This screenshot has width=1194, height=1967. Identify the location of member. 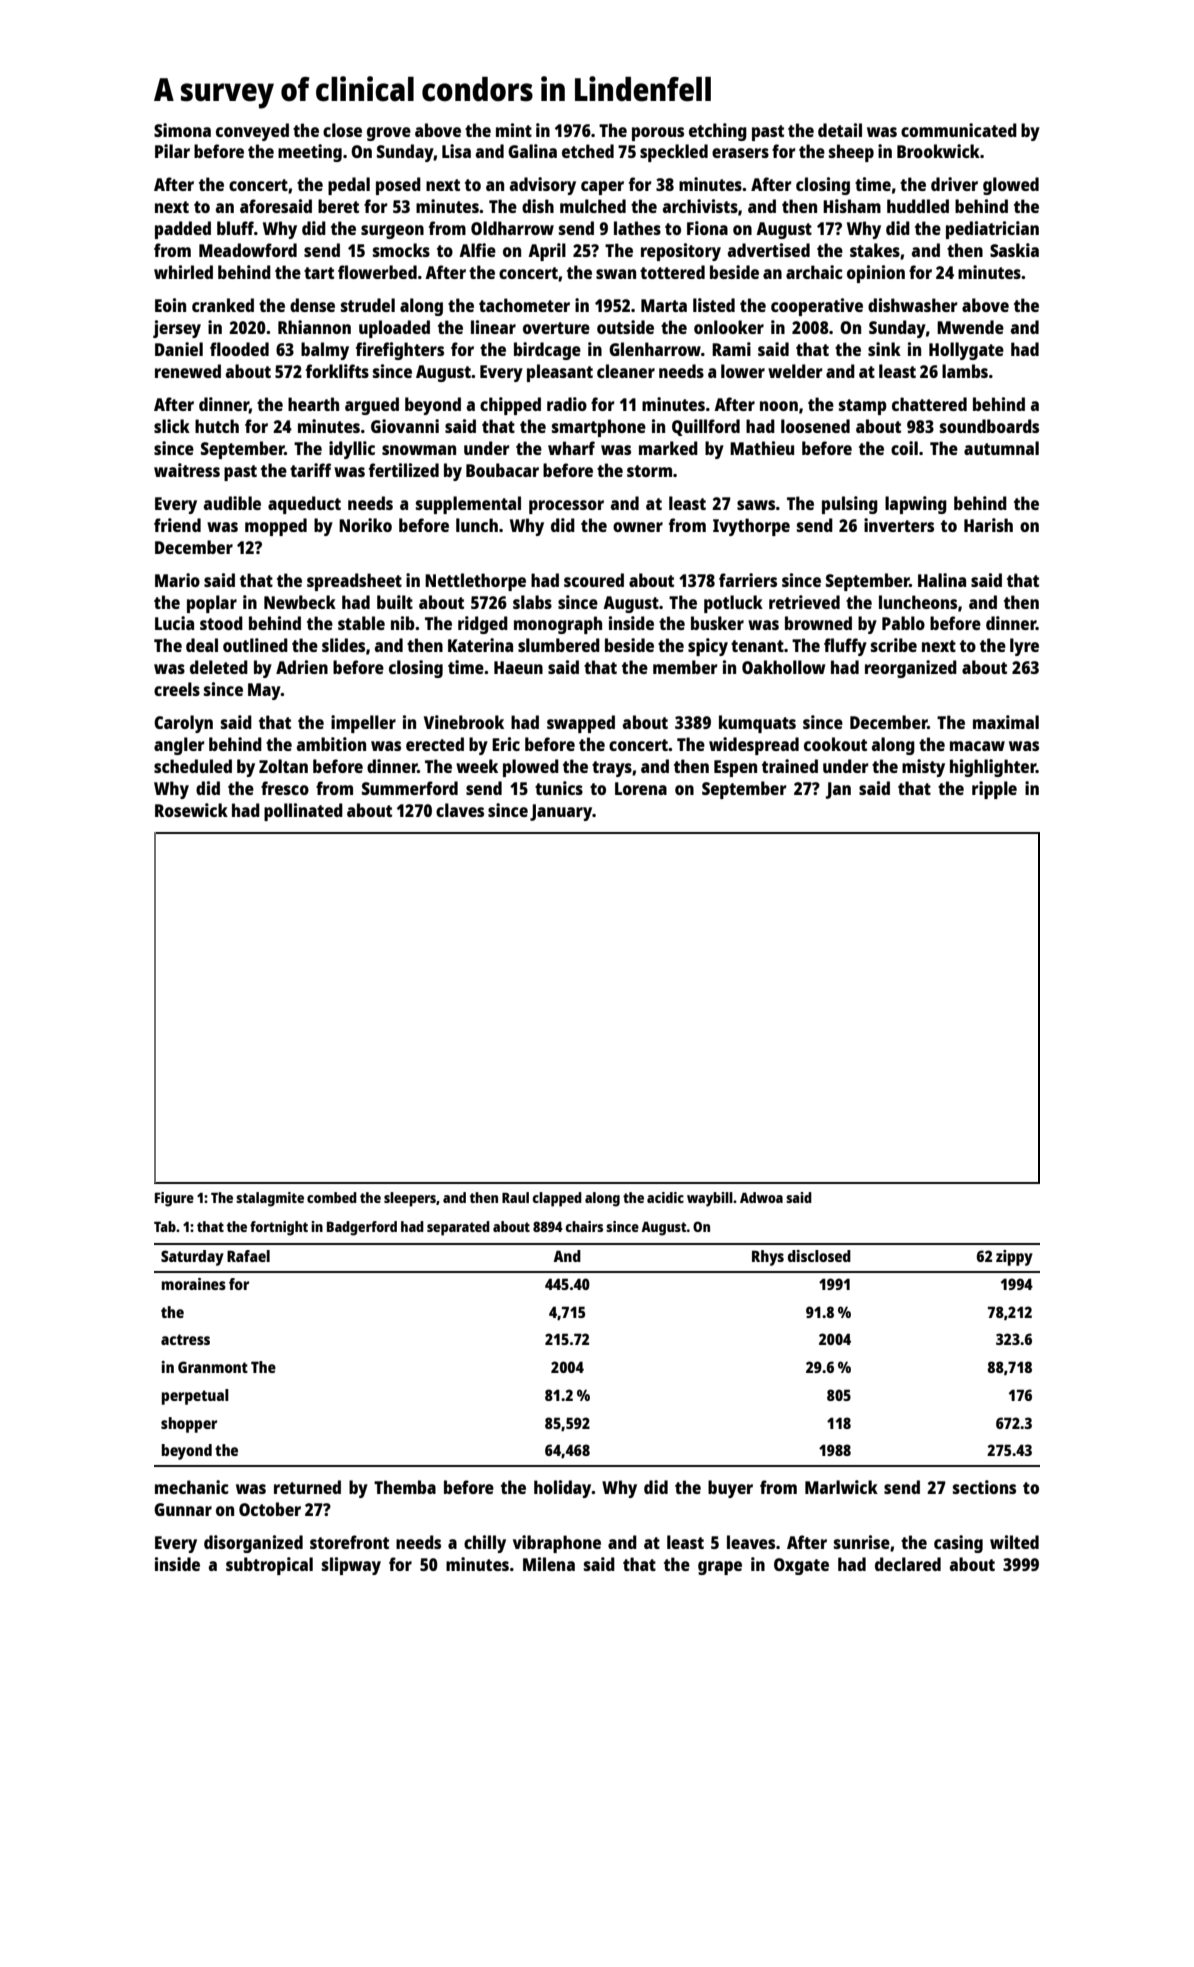
(685, 667).
